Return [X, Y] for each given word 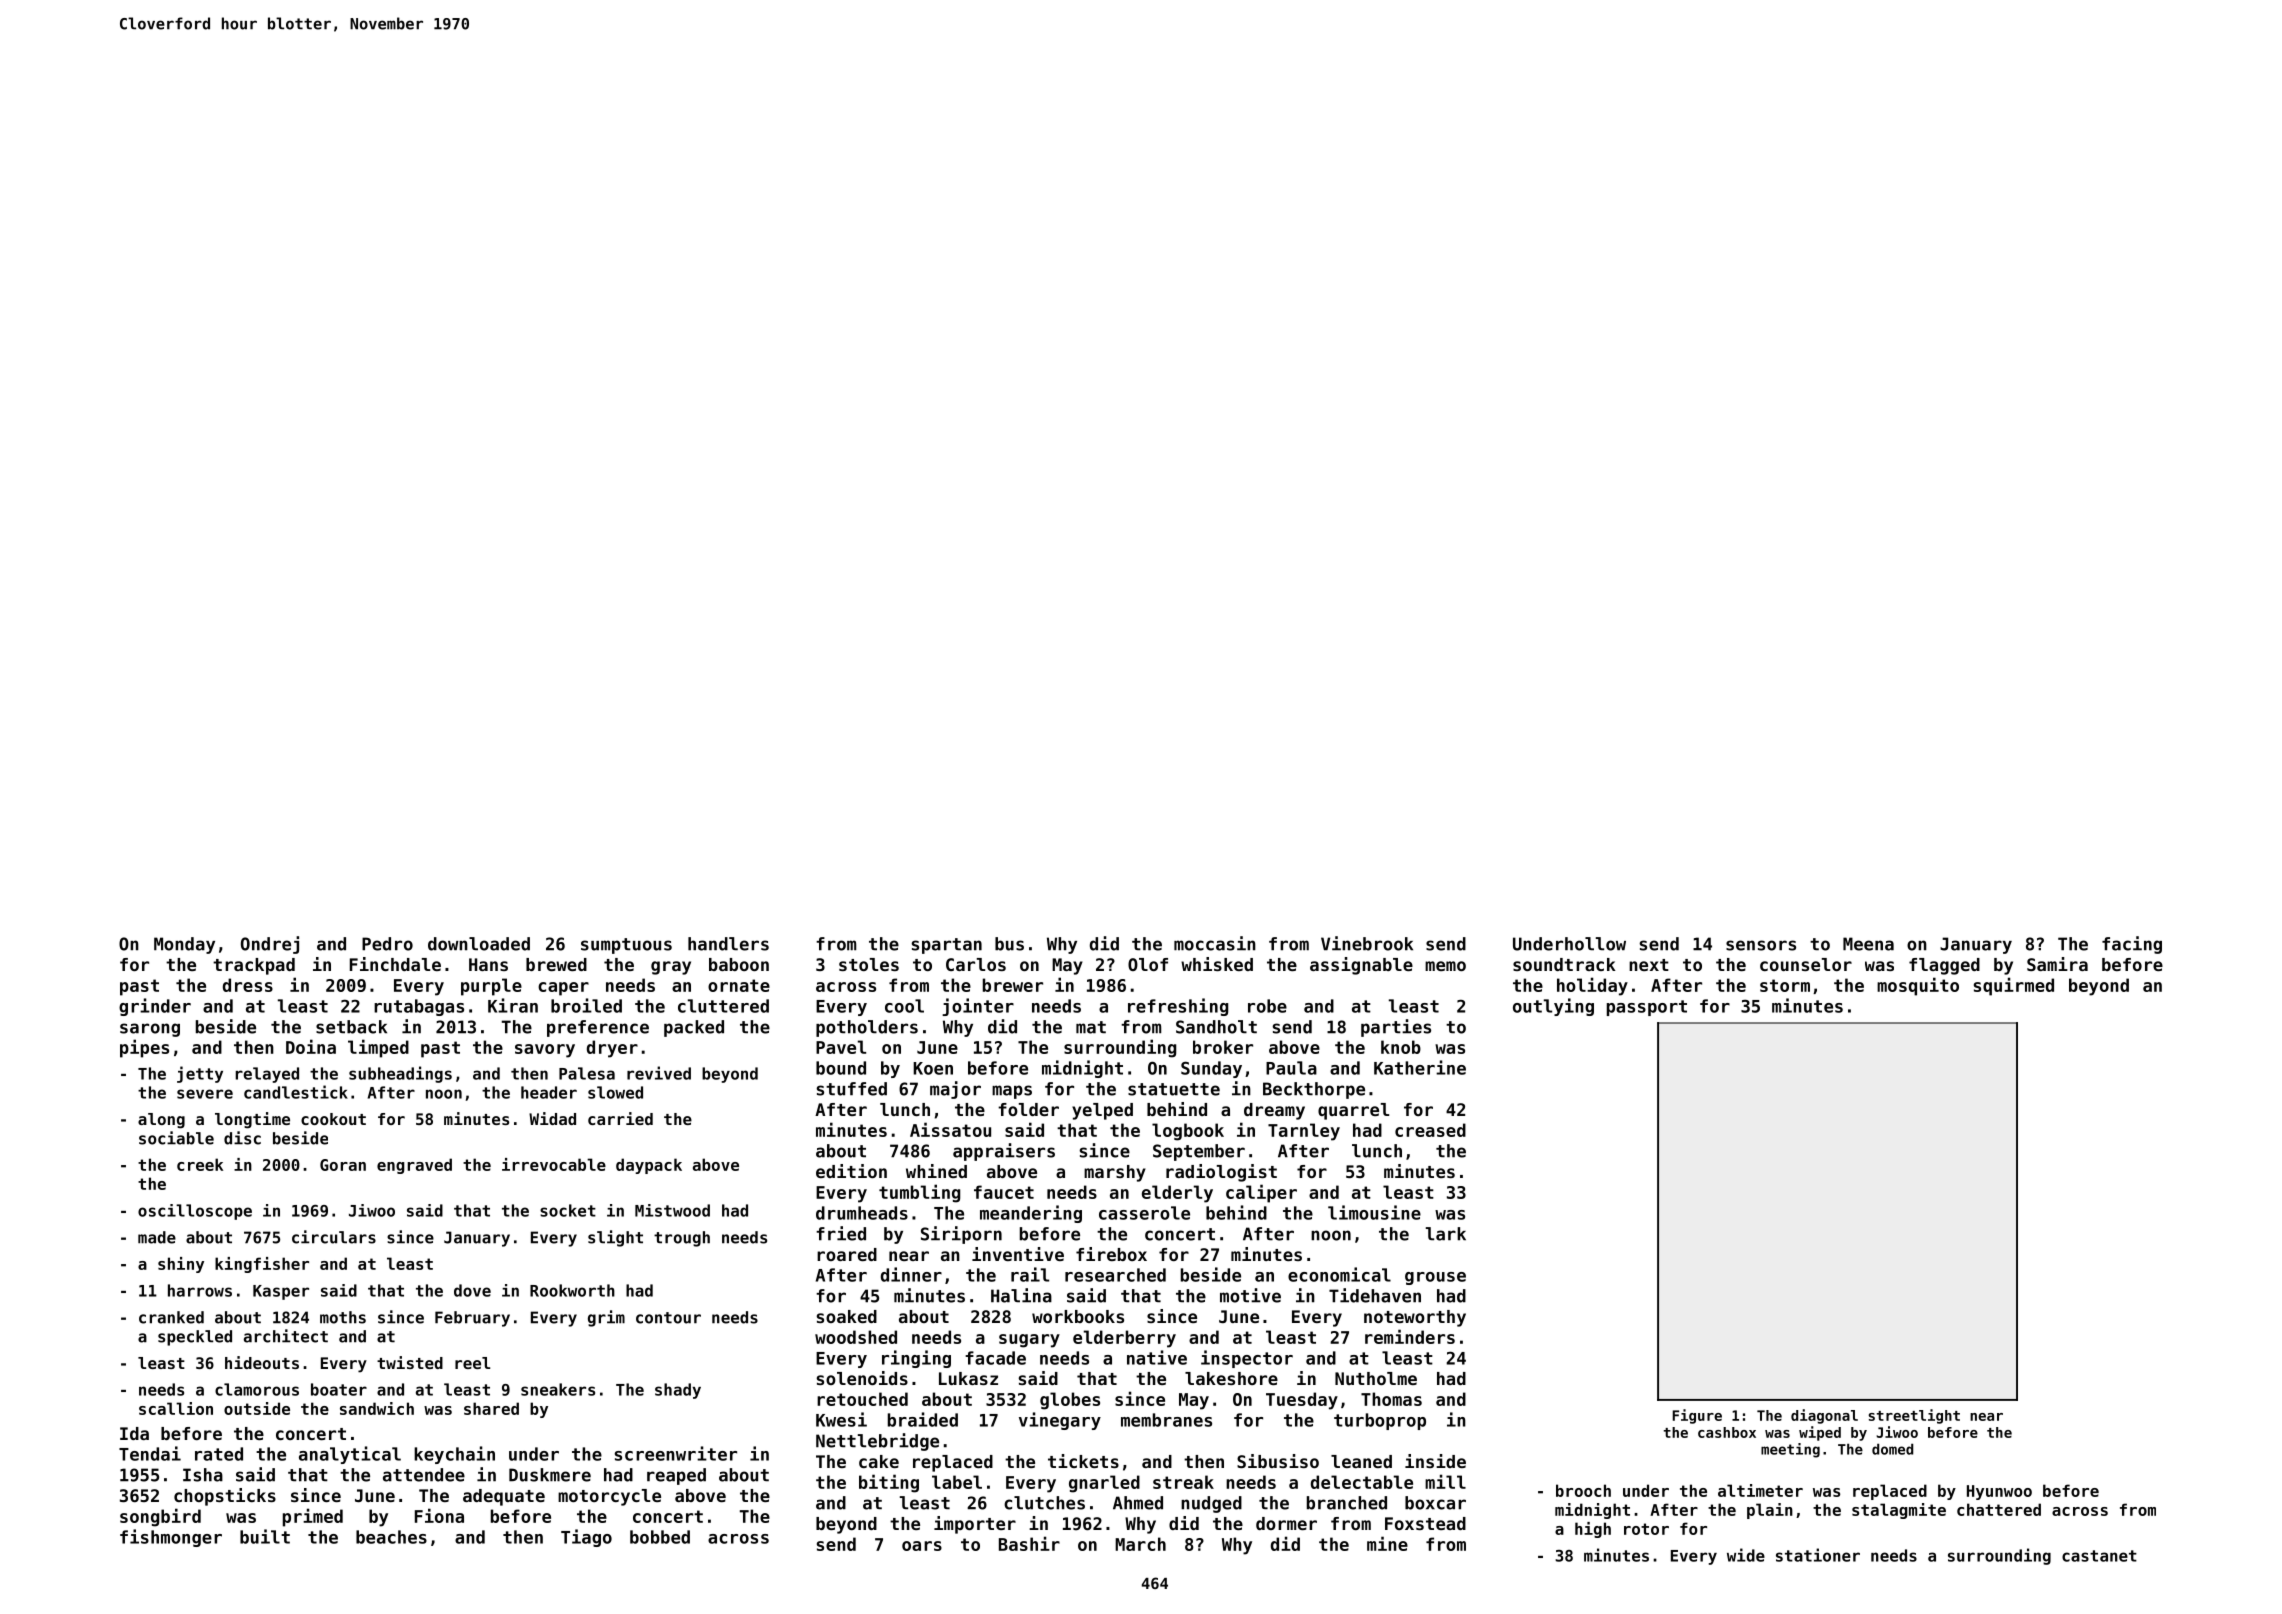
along [161, 1121]
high [1593, 1530]
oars [922, 1546]
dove [472, 1290]
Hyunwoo [1999, 1492]
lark [1446, 1234]
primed [313, 1517]
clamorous [257, 1389]
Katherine [1420, 1067]
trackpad [254, 966]
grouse [1435, 1278]
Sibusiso [1278, 1461]
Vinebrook [1367, 943]
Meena [1868, 944]
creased [1430, 1130]
